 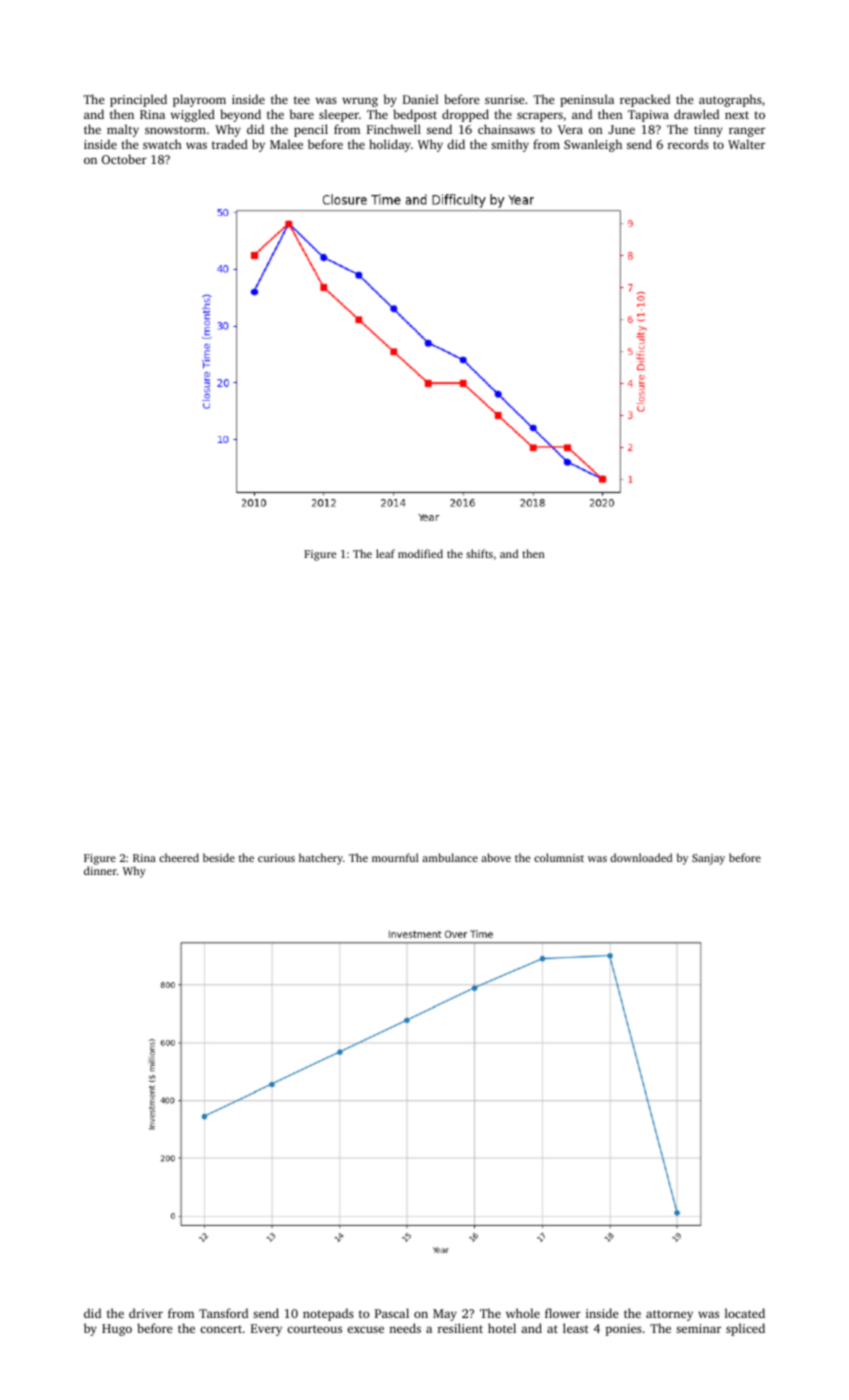 I want to click on columnist, so click(x=559, y=857).
